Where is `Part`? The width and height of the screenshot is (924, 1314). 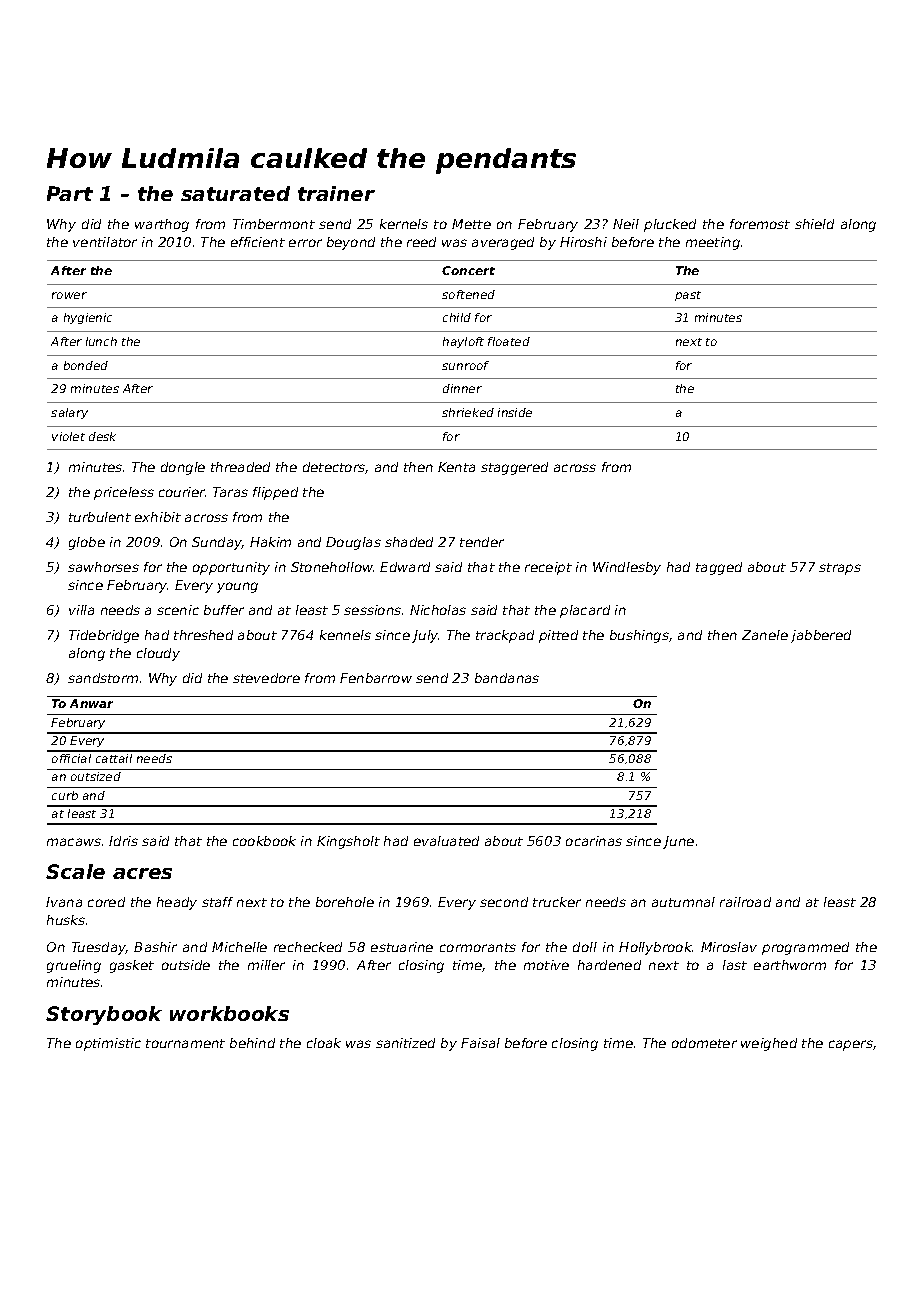 Part is located at coordinates (70, 193).
